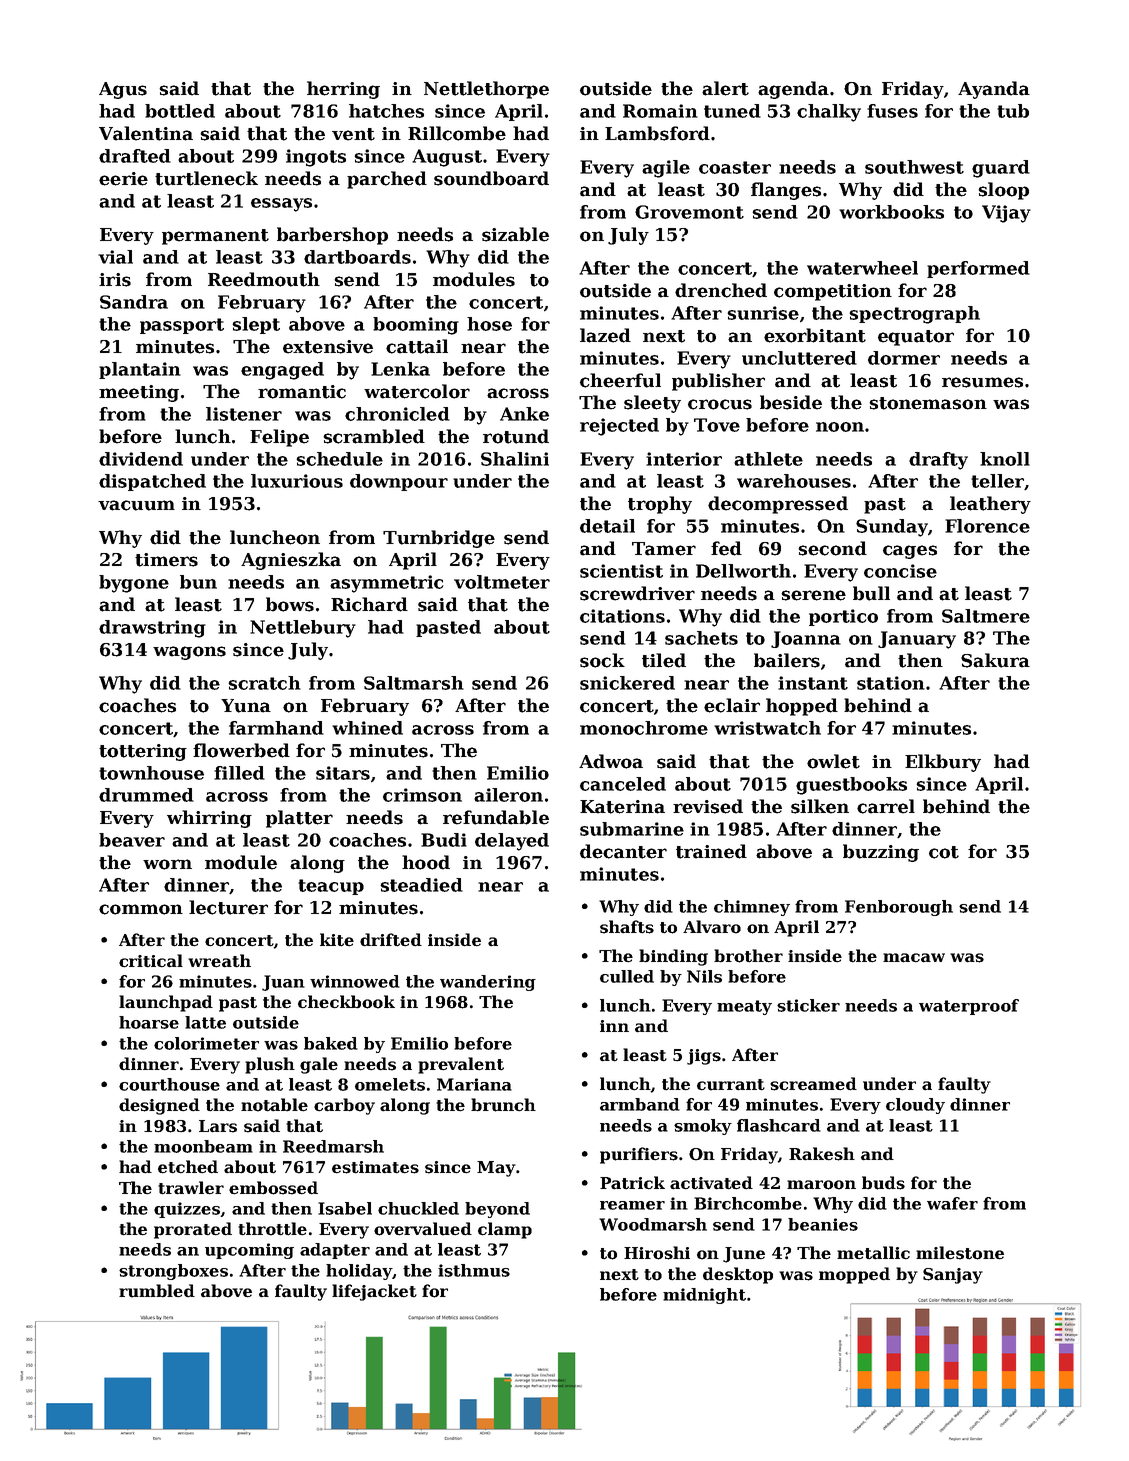 Image resolution: width=1129 pixels, height=1461 pixels. What do you see at coordinates (228, 907) in the screenshot?
I see `lecturer` at bounding box center [228, 907].
